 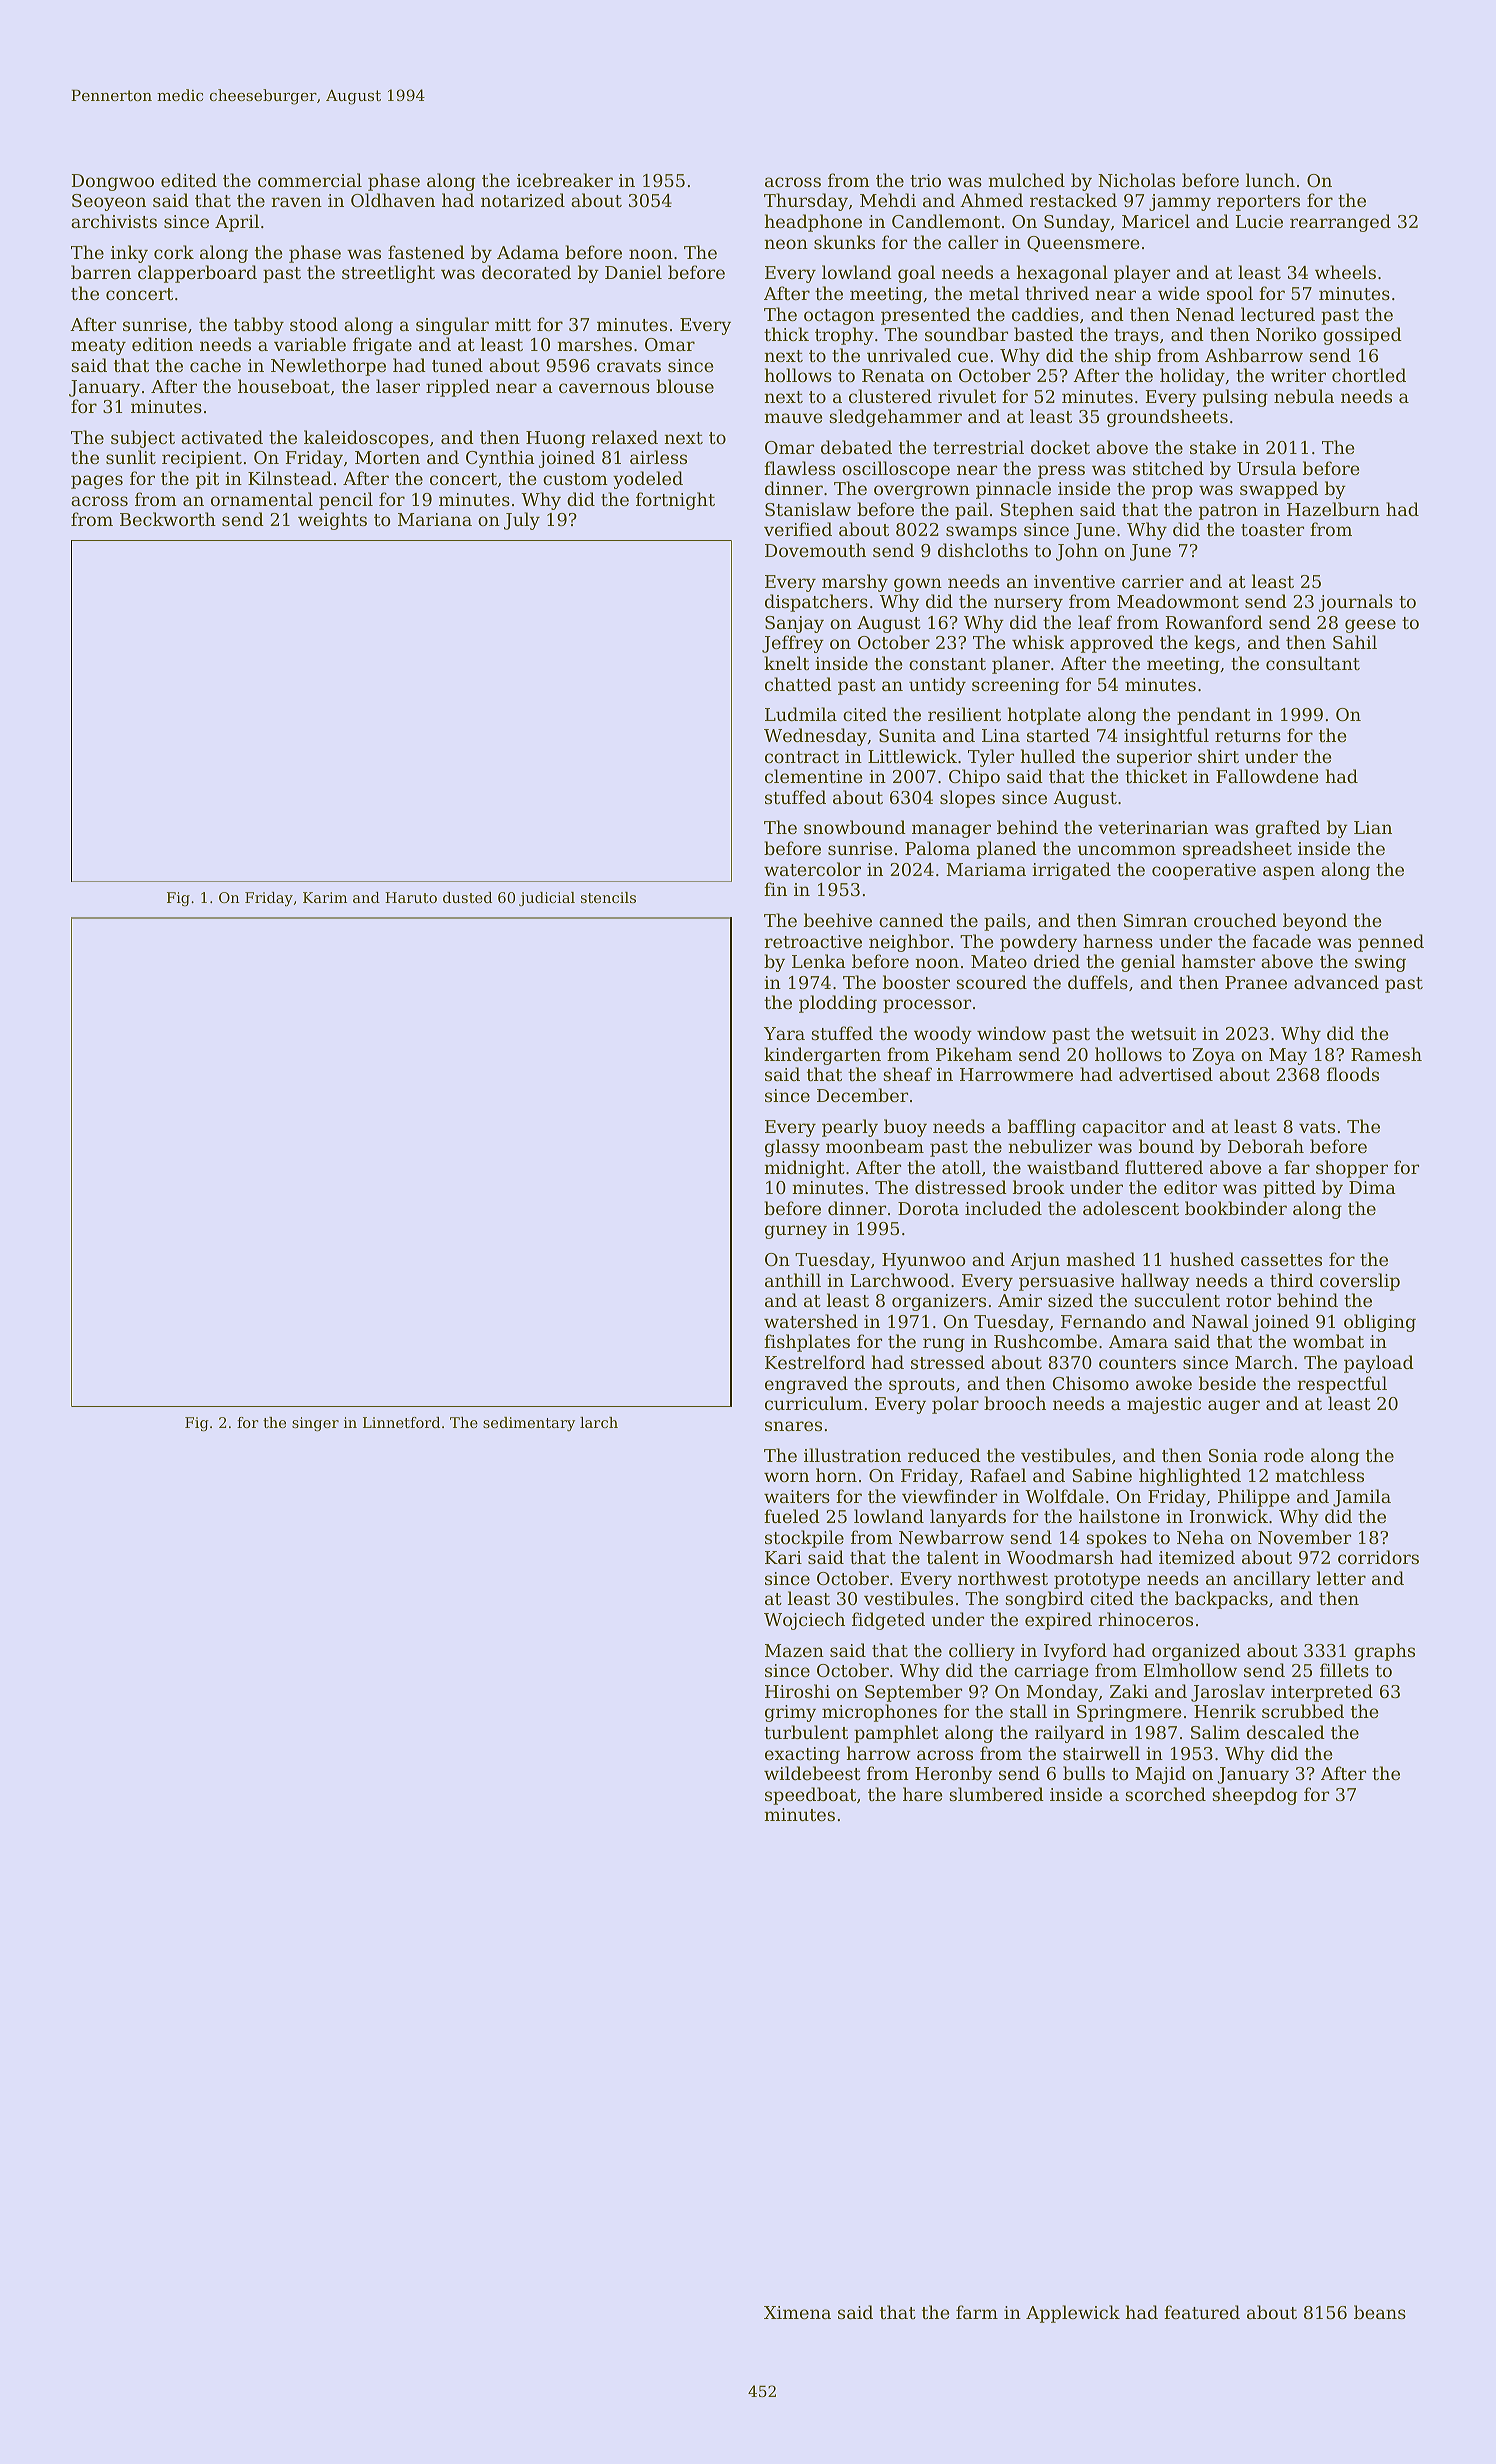 What do you see at coordinates (202, 459) in the image?
I see `recipient` at bounding box center [202, 459].
